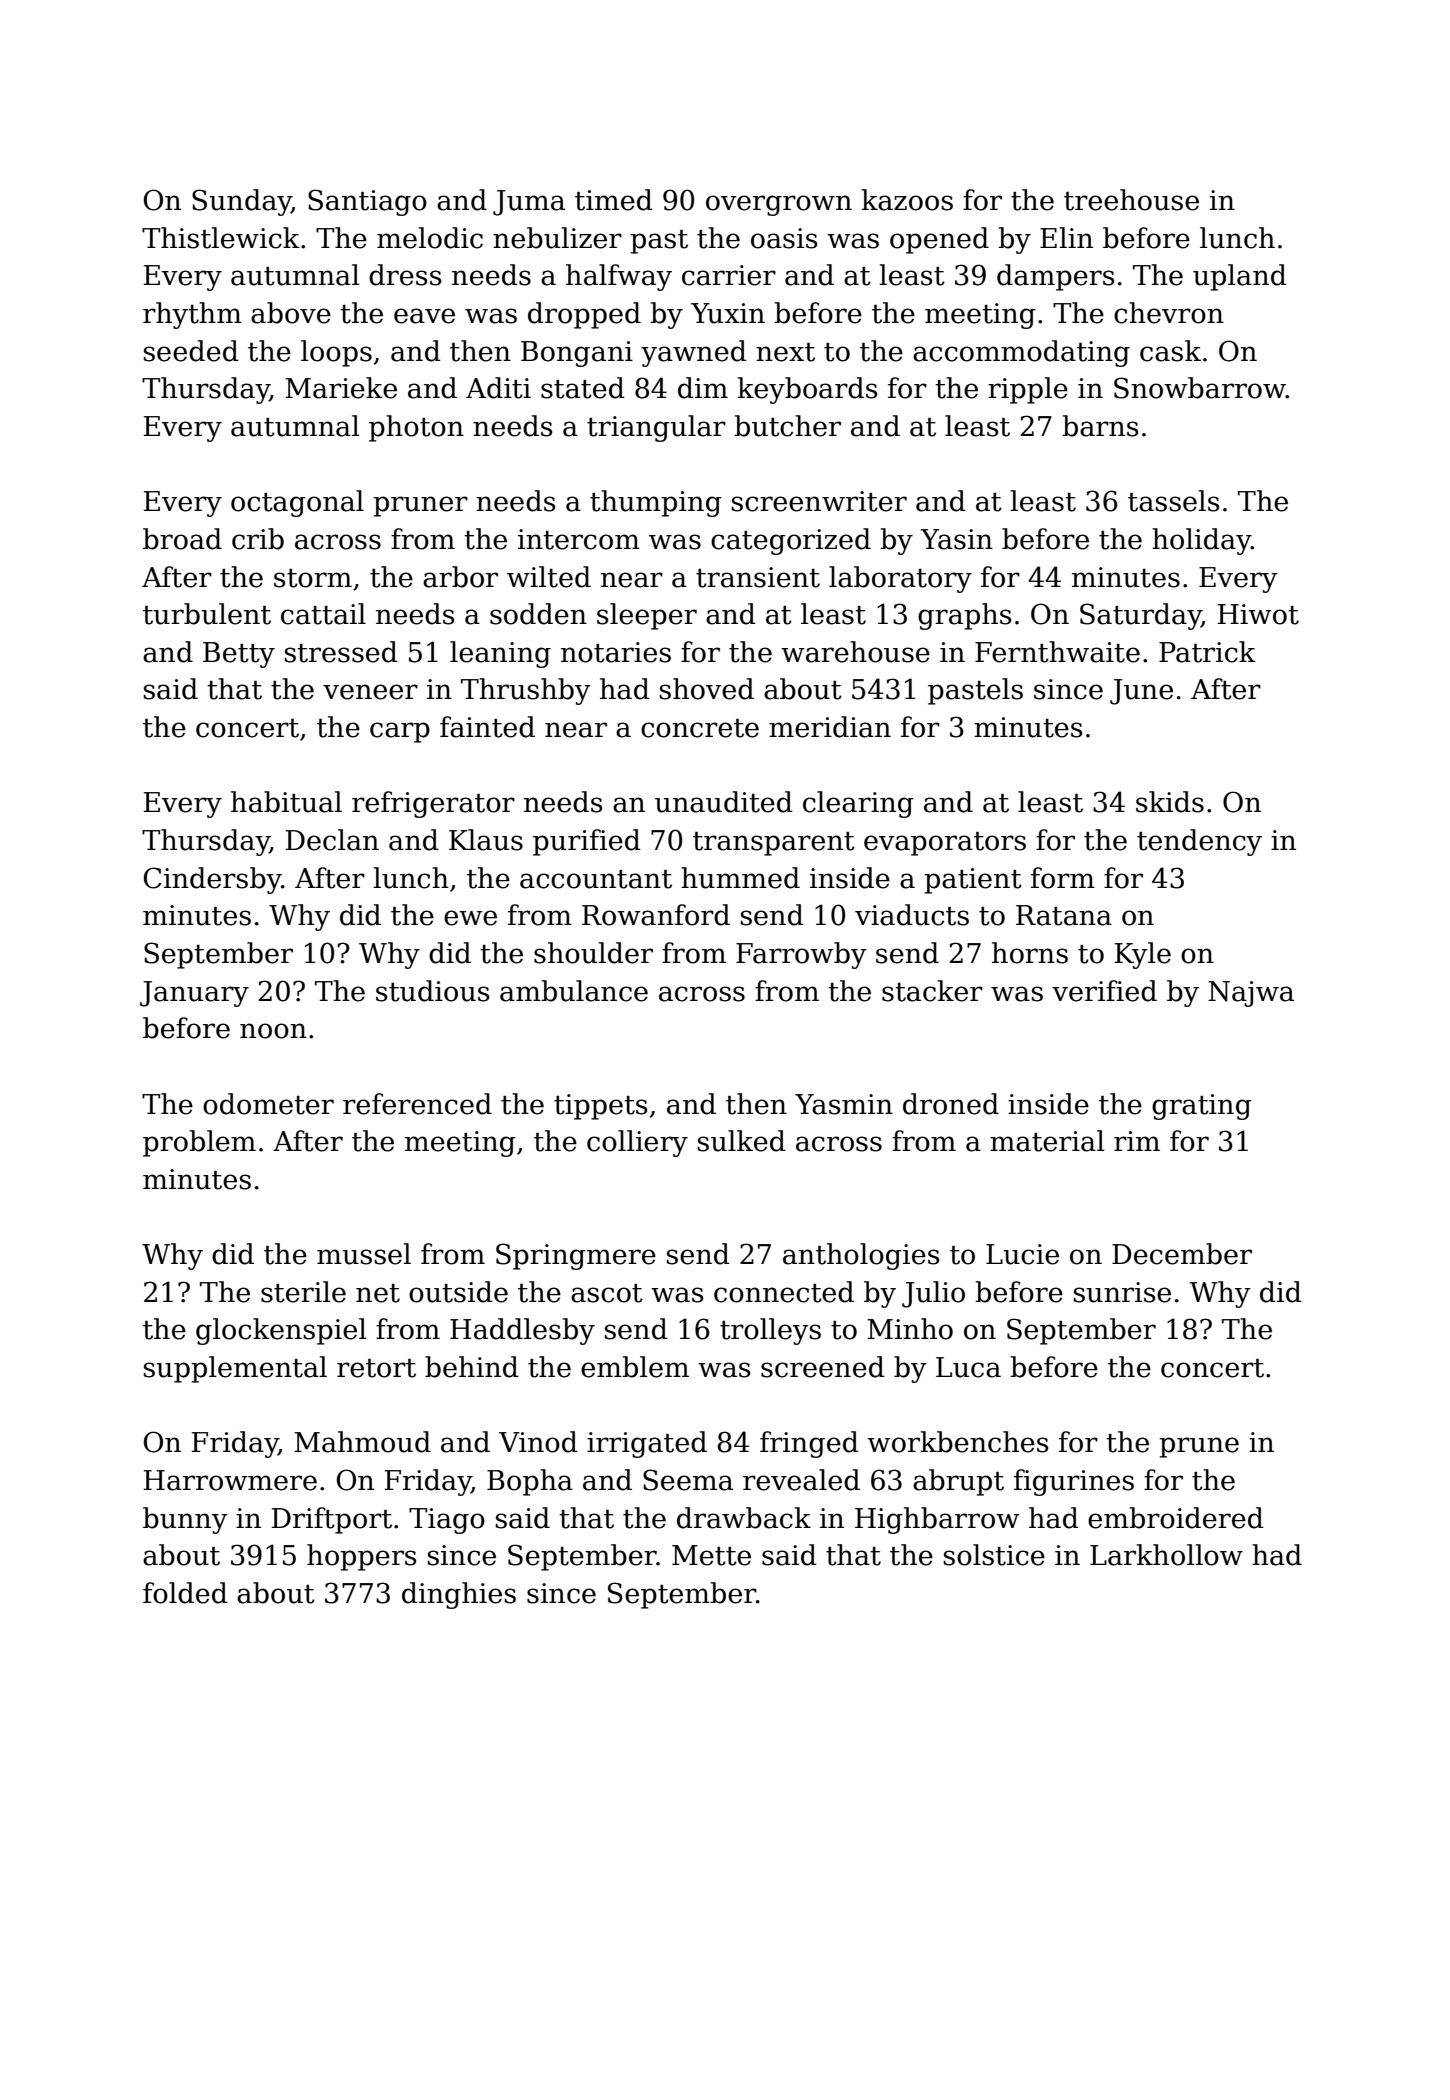 Image resolution: width=1450 pixels, height=2100 pixels. Describe the element at coordinates (297, 503) in the screenshot. I see `octagonal` at that location.
